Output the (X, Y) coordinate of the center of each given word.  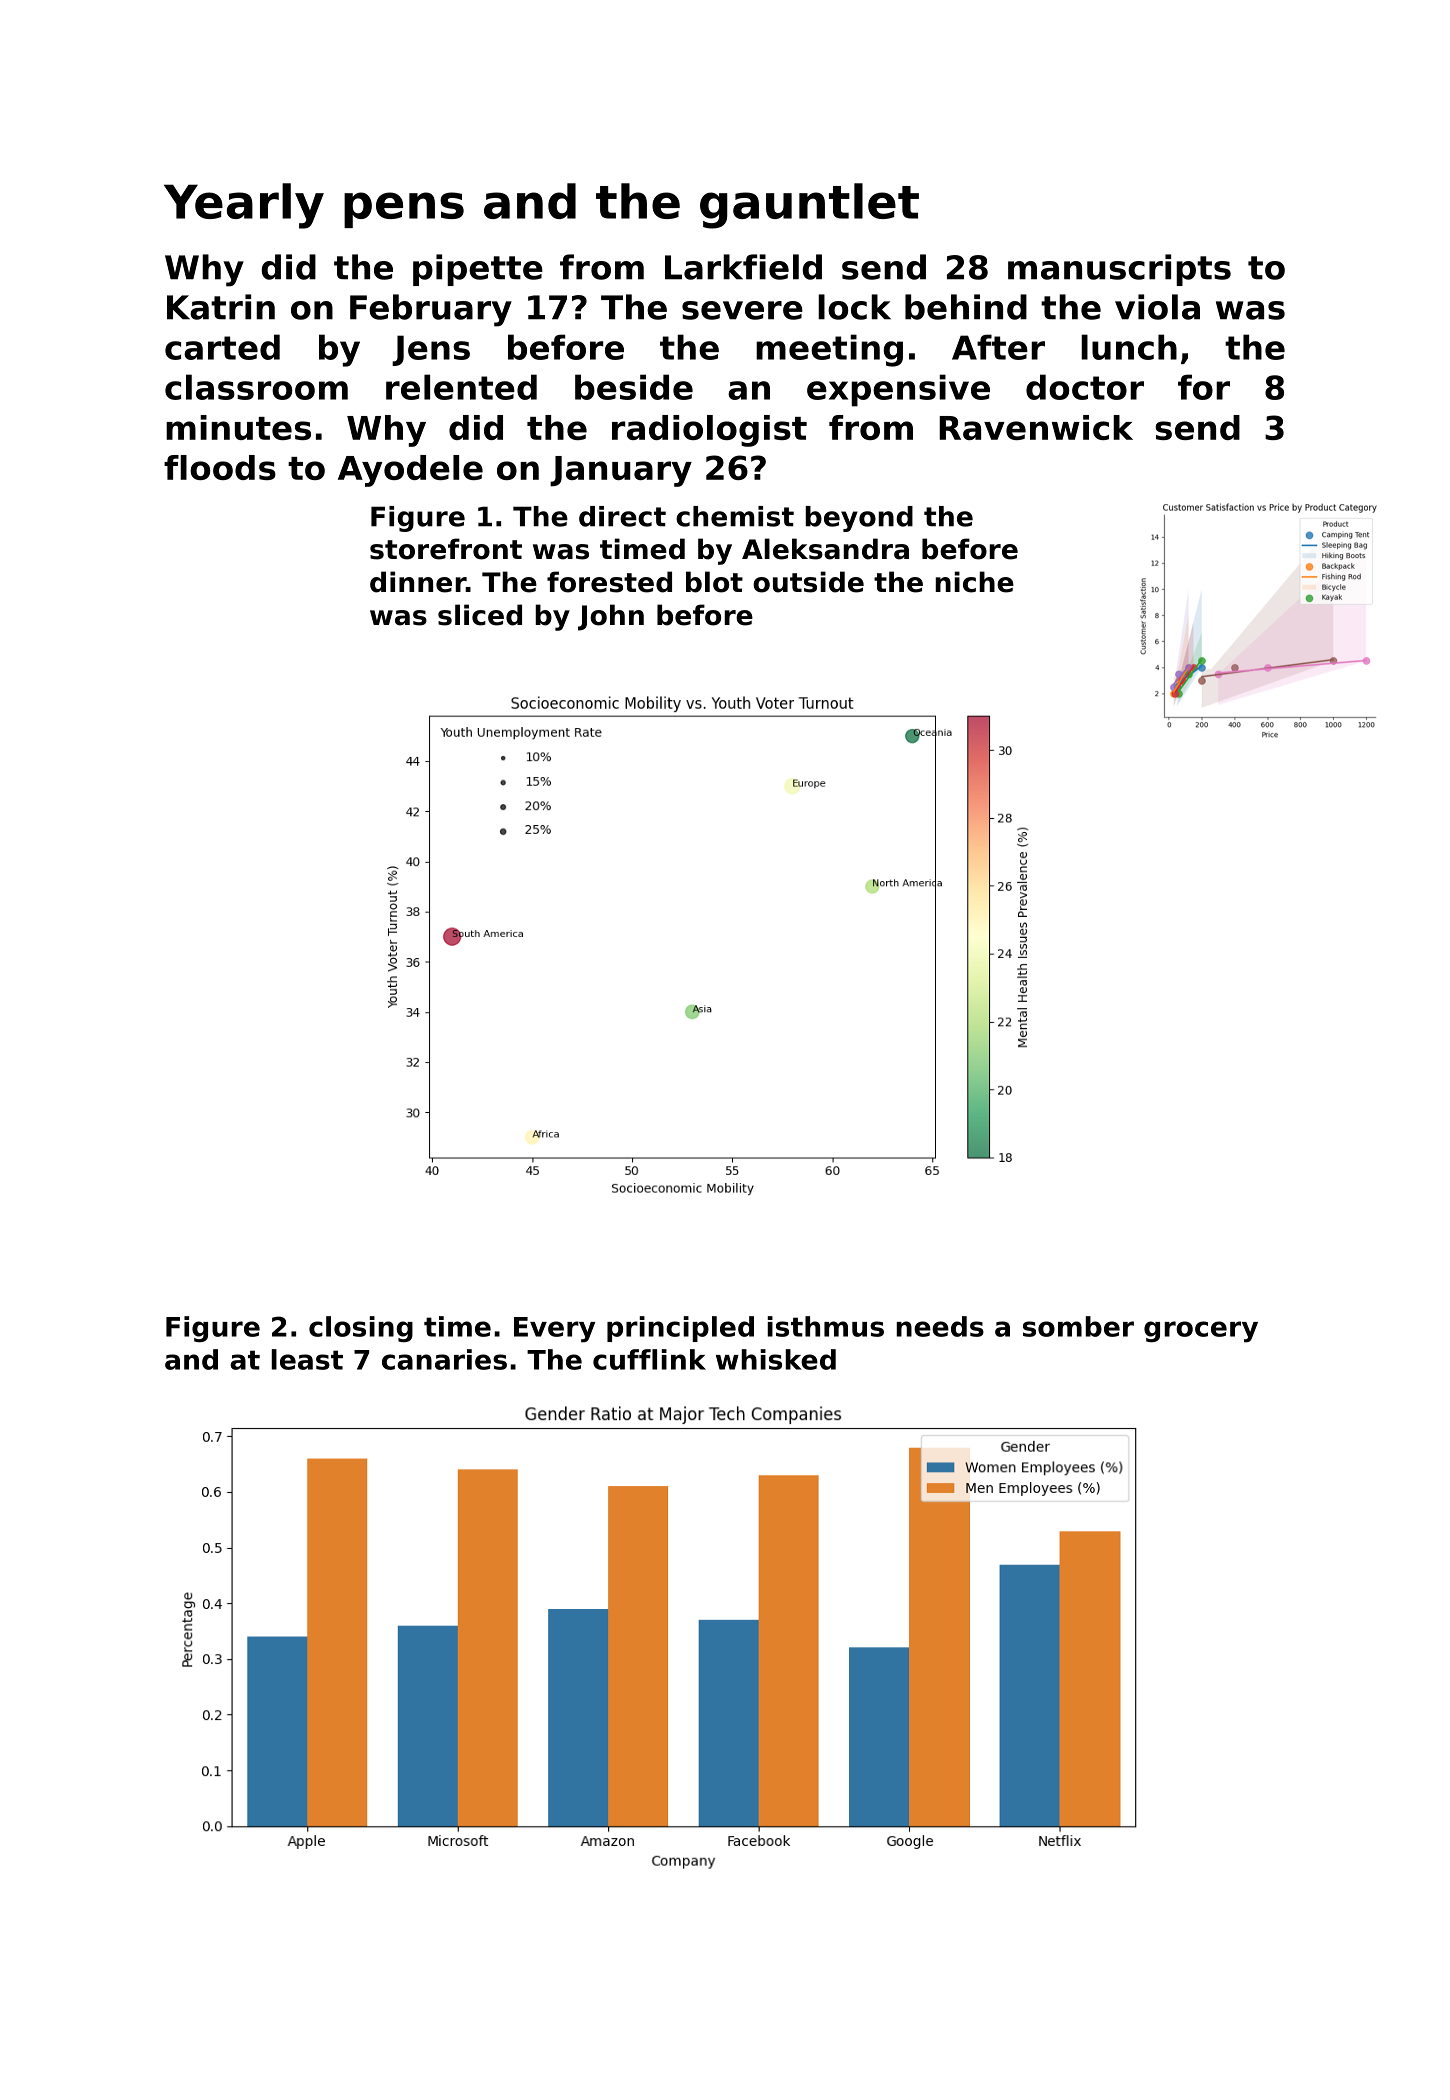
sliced (480, 615)
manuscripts (1119, 270)
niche (974, 582)
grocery (1201, 1332)
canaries (444, 1359)
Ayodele (410, 471)
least (307, 1359)
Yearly (244, 206)
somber (1078, 1326)
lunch (1129, 347)
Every (554, 1330)
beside (634, 387)
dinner (418, 582)
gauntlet (809, 206)
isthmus (825, 1326)
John (611, 617)
